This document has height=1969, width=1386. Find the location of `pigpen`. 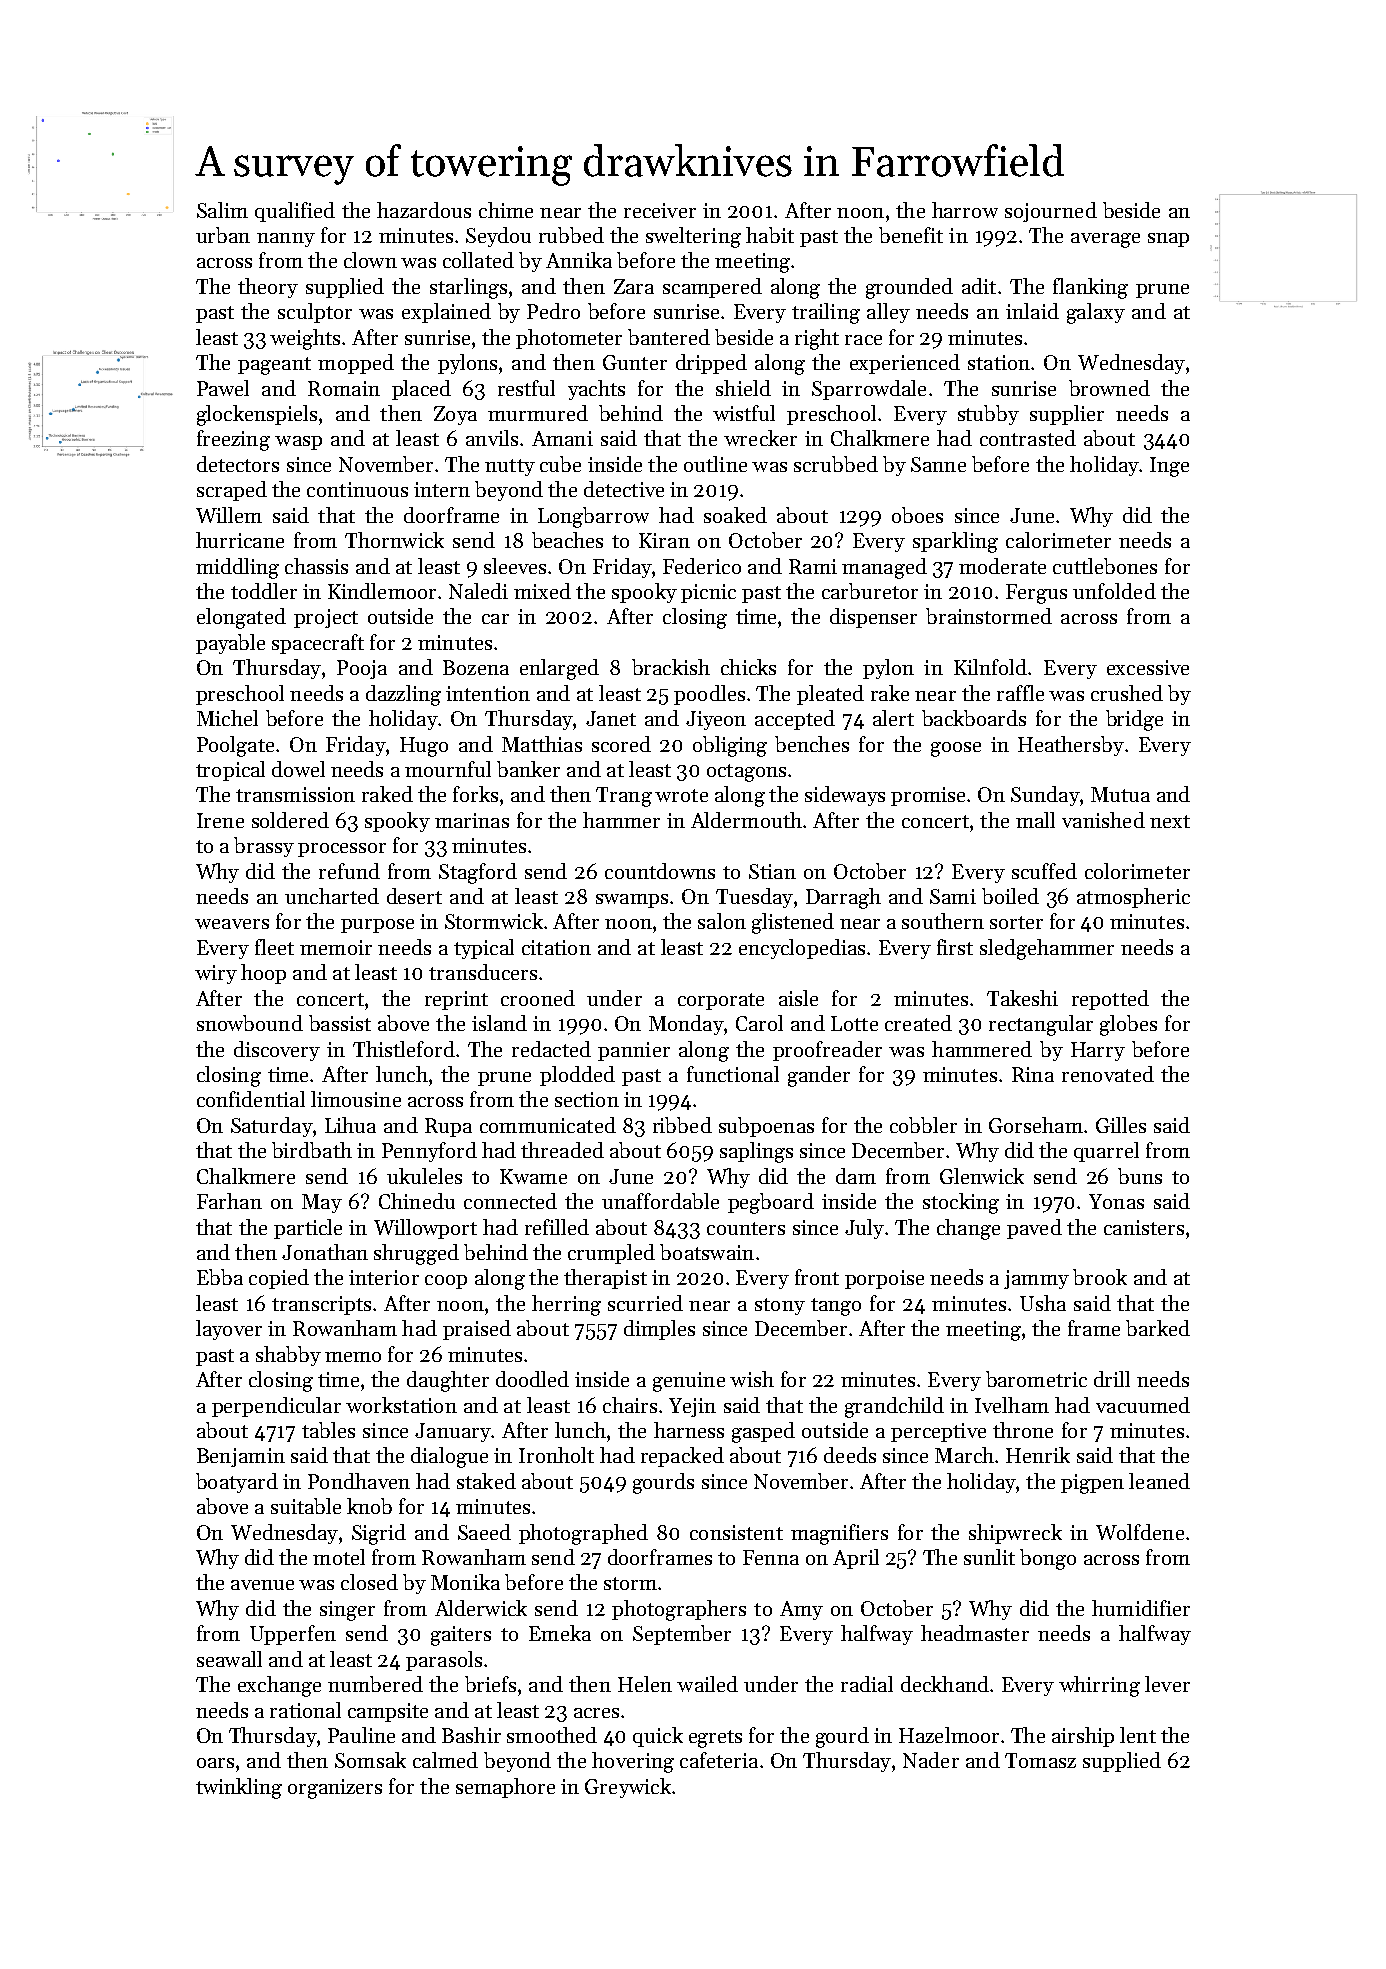

pigpen is located at coordinates (1092, 1484).
